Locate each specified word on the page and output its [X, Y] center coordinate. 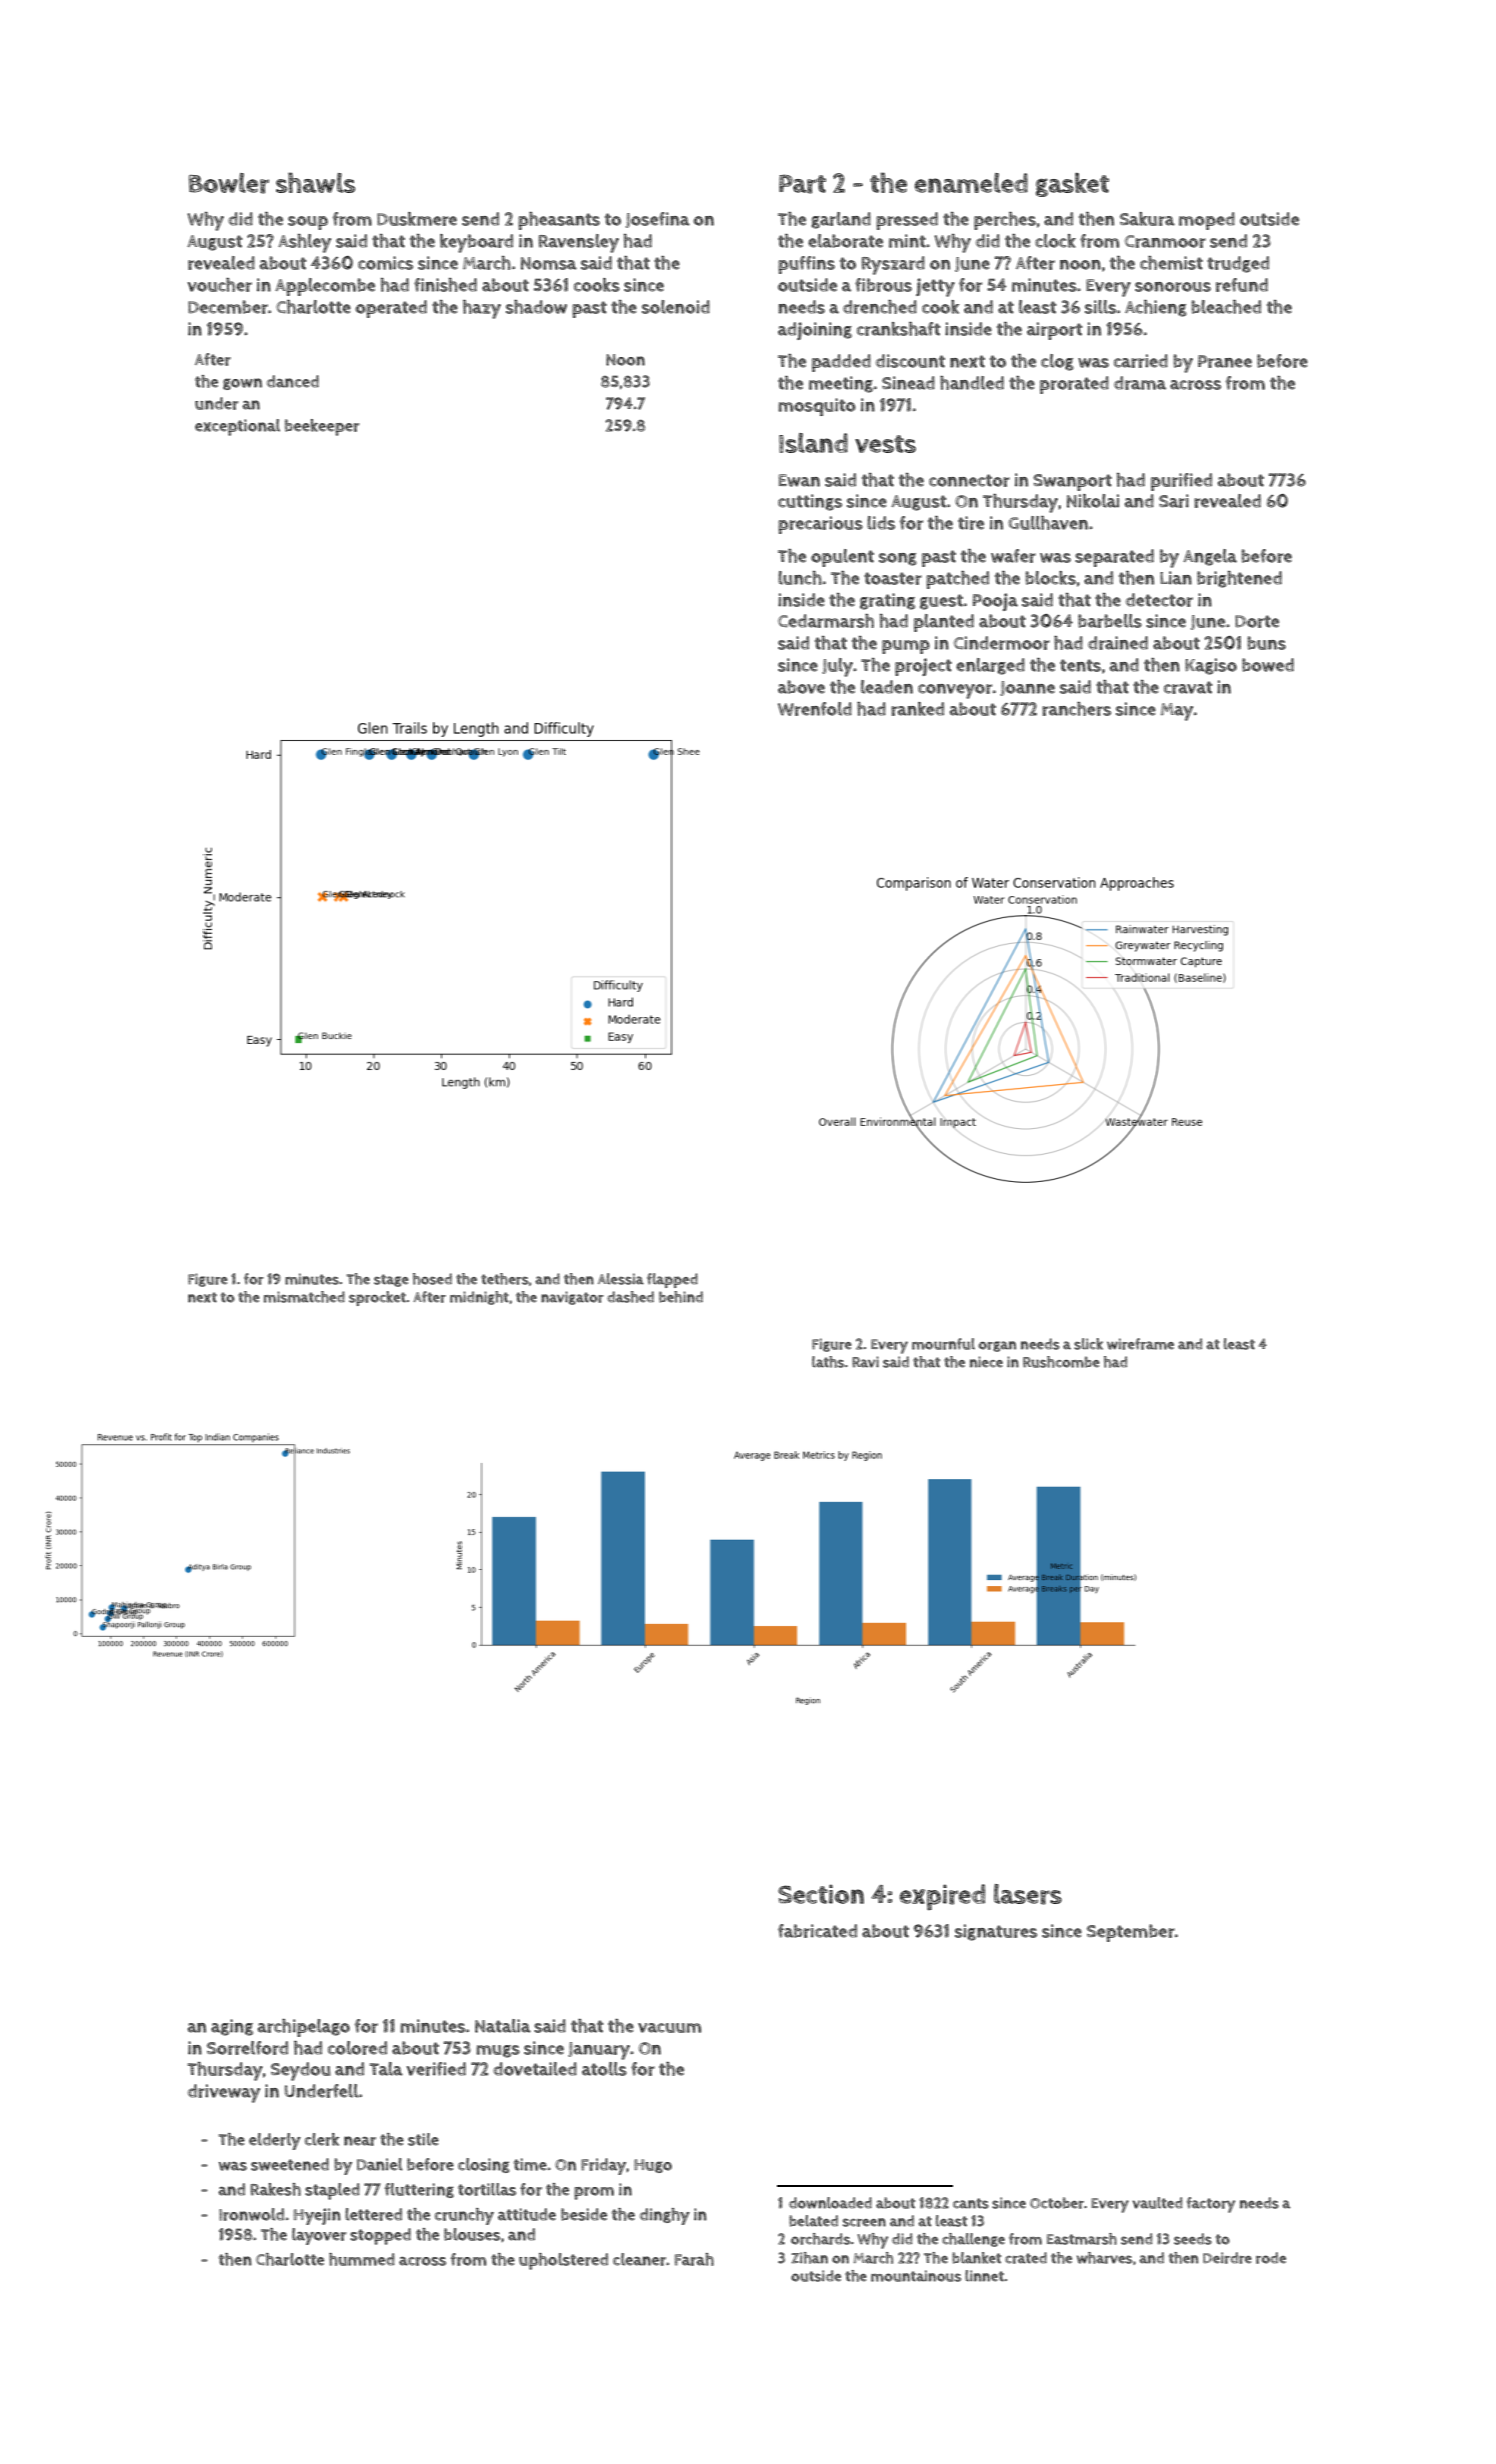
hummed [362, 2259]
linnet [984, 2276]
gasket [1072, 185]
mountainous [916, 2276]
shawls [315, 183]
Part [802, 184]
